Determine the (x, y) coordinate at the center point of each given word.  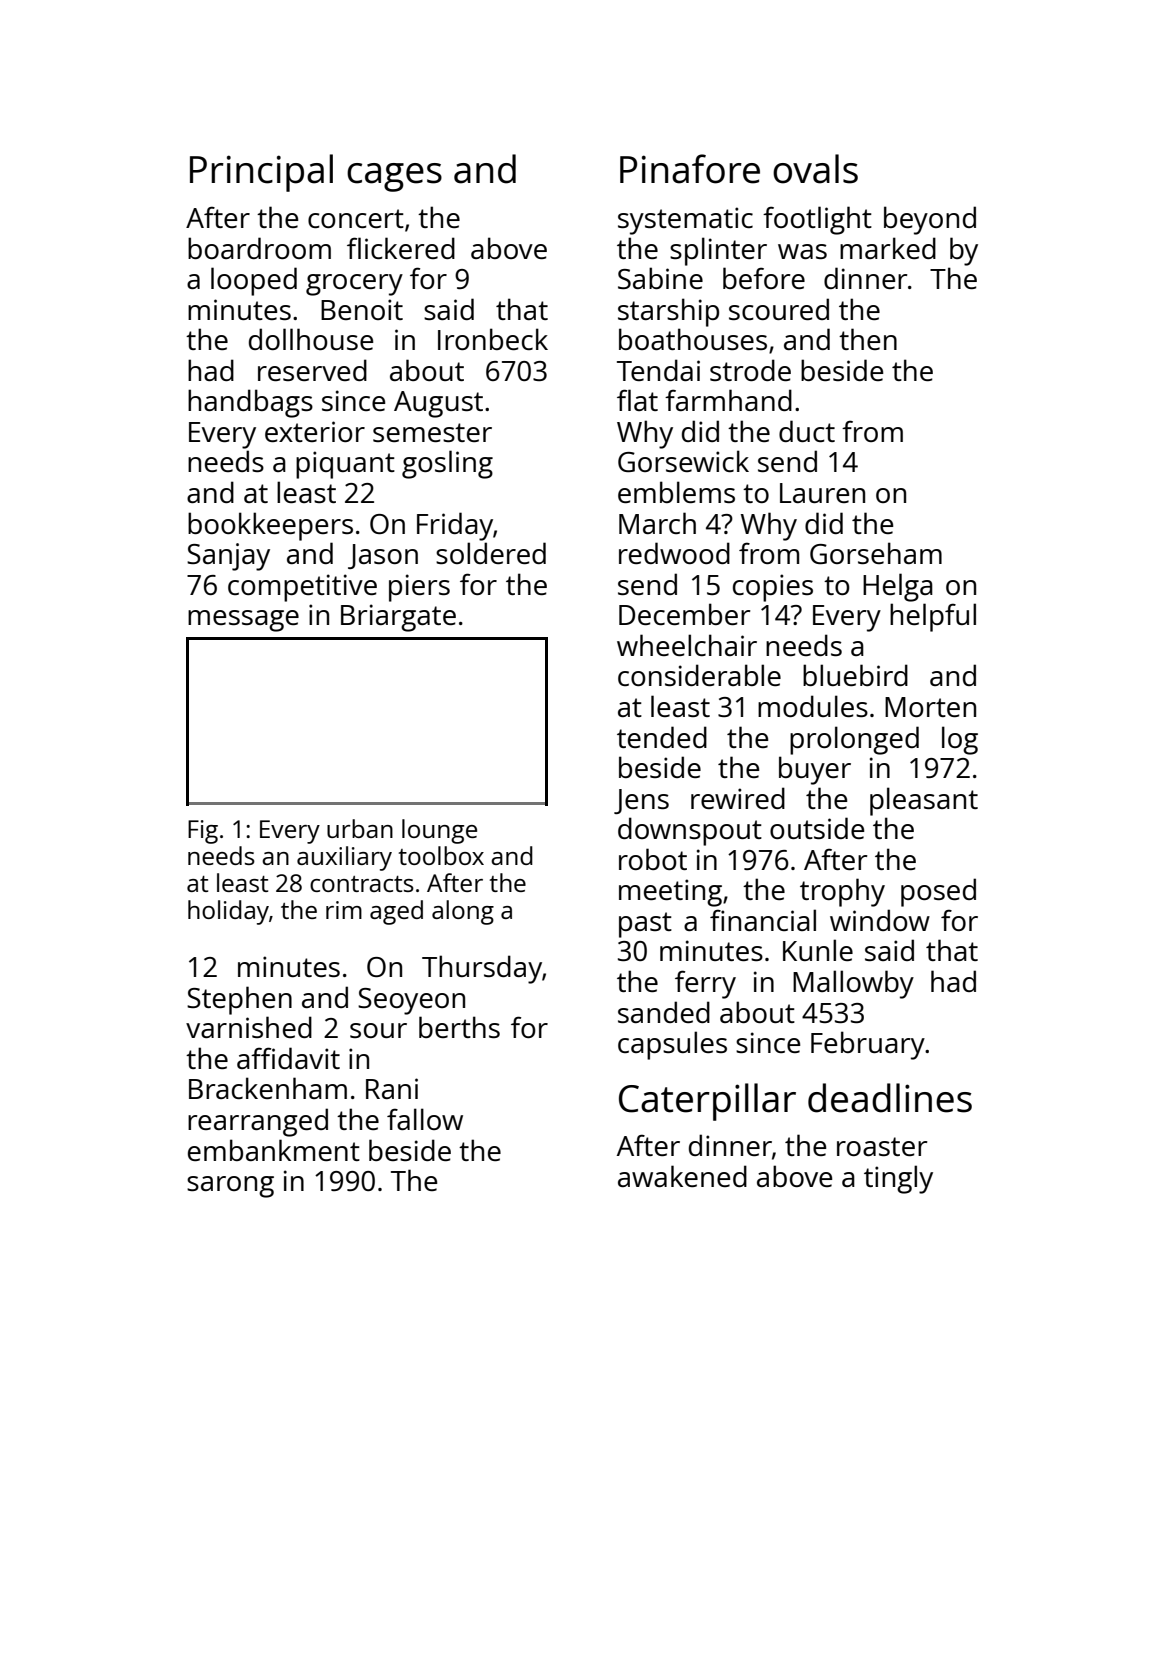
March (657, 523)
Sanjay (228, 557)
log (960, 740)
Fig (203, 832)
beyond (930, 220)
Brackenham (268, 1088)
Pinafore (690, 169)
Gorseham (876, 553)
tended (662, 737)
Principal (261, 173)
